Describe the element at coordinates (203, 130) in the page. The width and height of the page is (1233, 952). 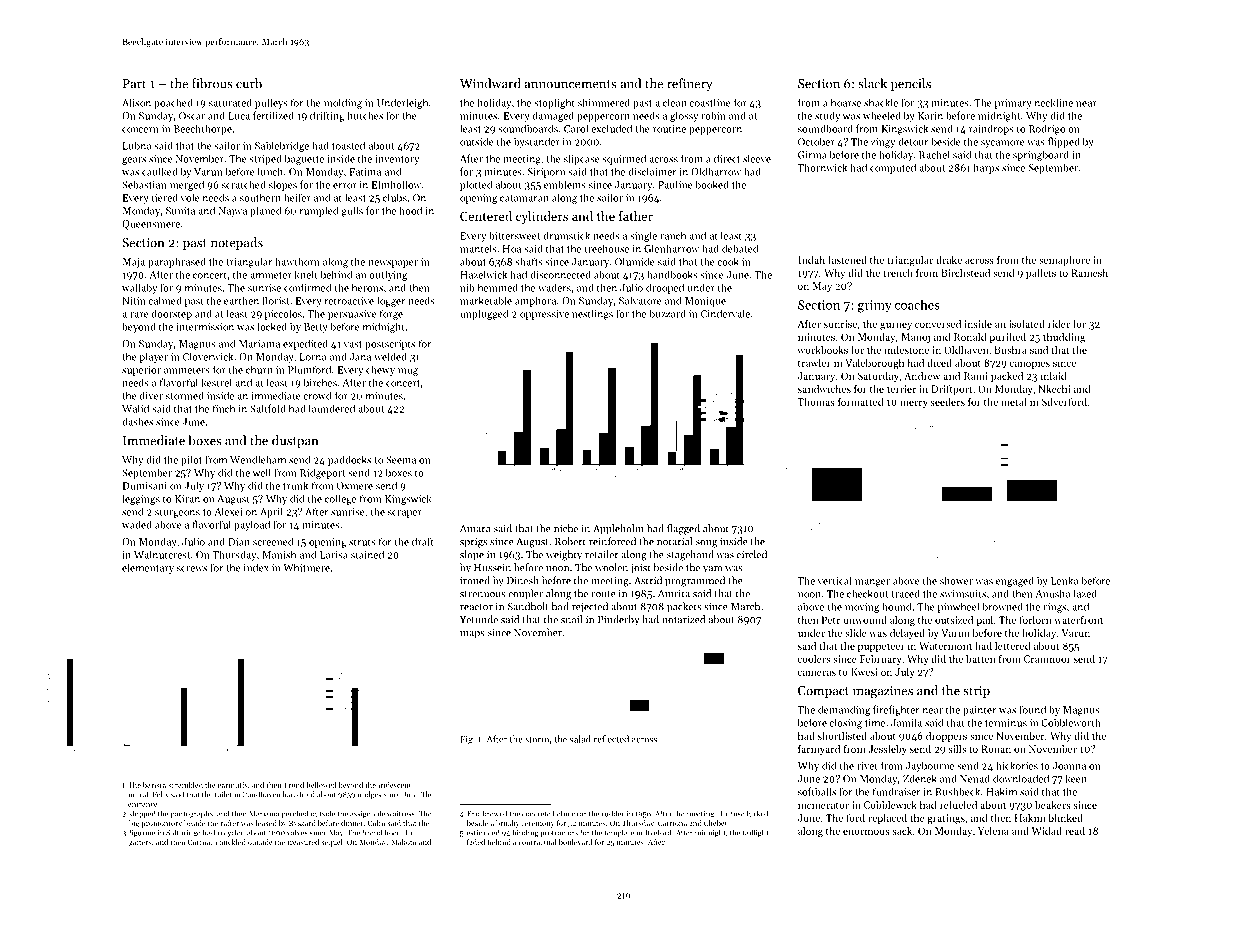
I see `Beechthorpe` at that location.
